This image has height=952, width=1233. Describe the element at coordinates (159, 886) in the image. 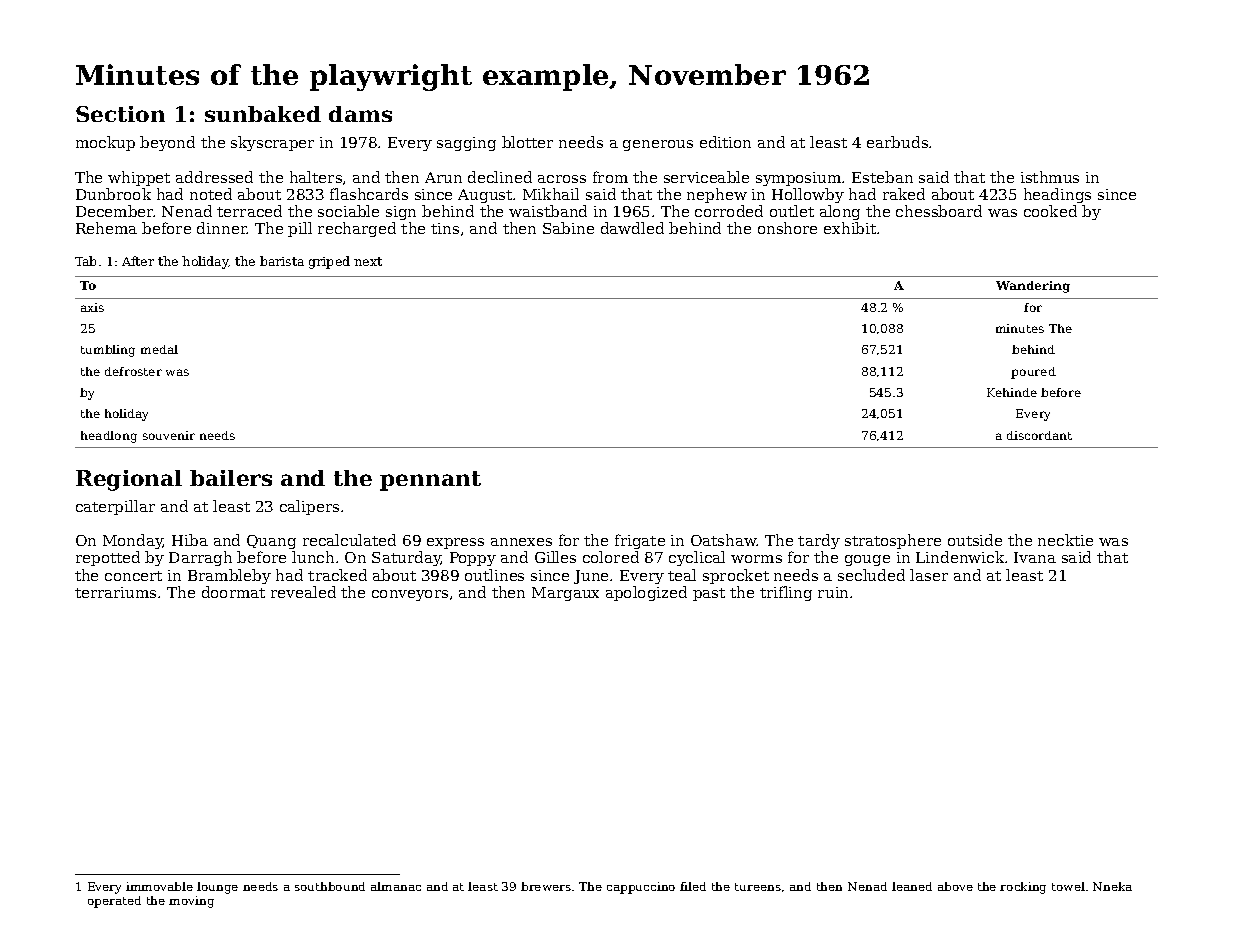

I see `immovable` at that location.
